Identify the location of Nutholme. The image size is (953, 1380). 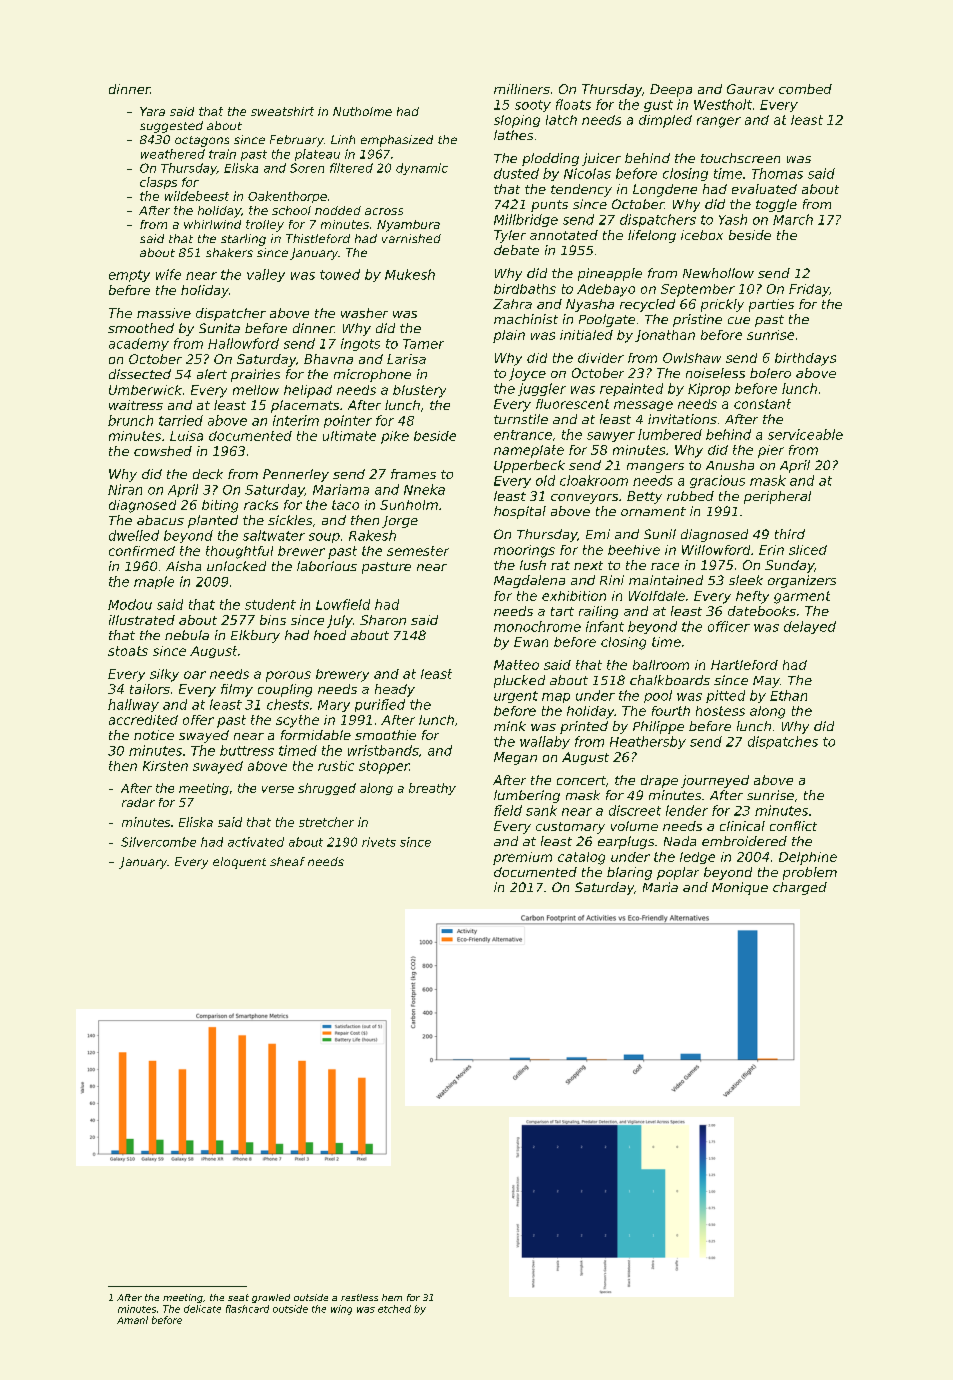
(362, 111).
